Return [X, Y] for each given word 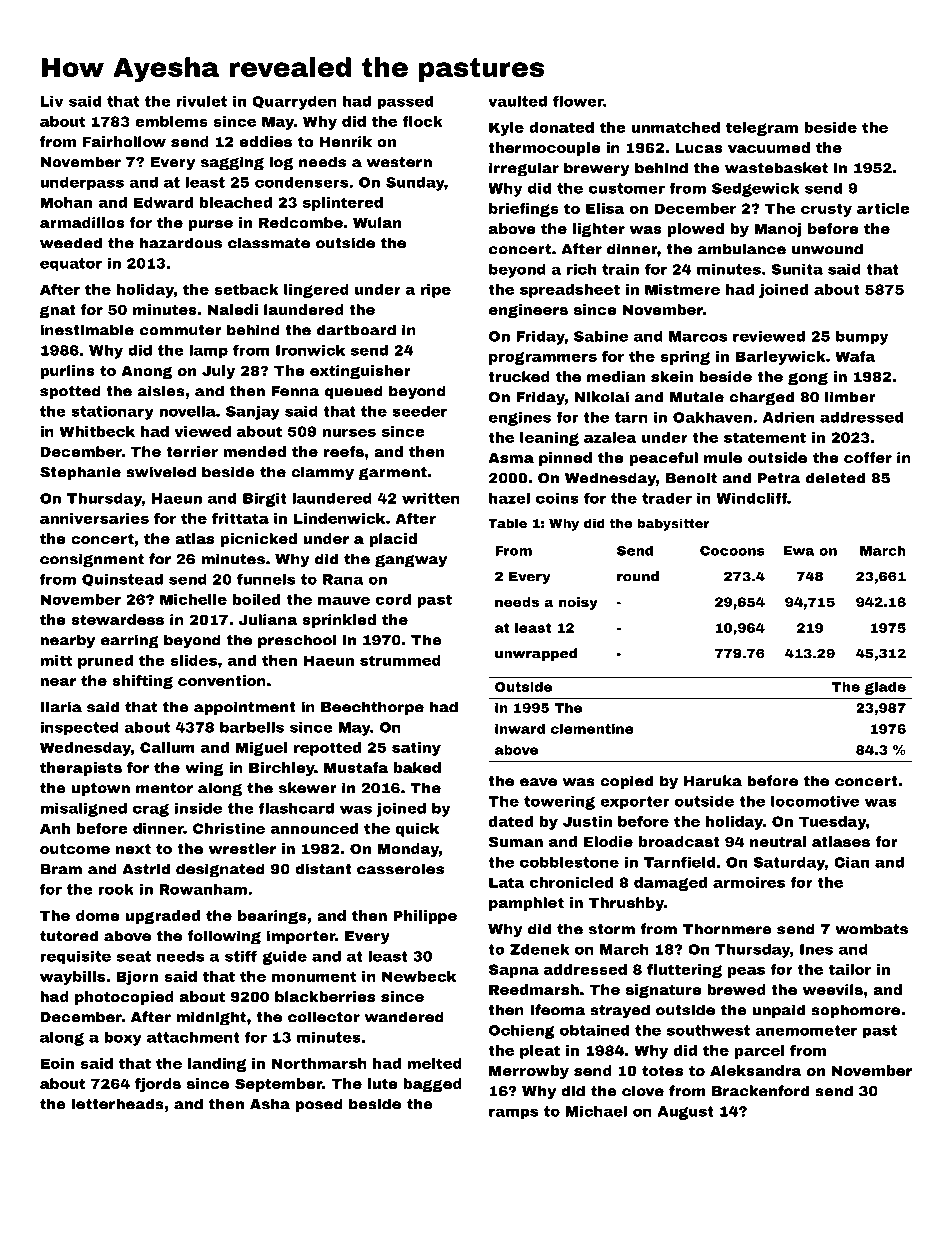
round [638, 576]
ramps [513, 1114]
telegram [762, 129]
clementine [592, 729]
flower [578, 101]
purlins [67, 372]
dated [511, 821]
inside [198, 808]
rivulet [201, 101]
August [685, 1113]
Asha [270, 1104]
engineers [528, 311]
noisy [578, 603]
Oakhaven [712, 417]
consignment [92, 560]
